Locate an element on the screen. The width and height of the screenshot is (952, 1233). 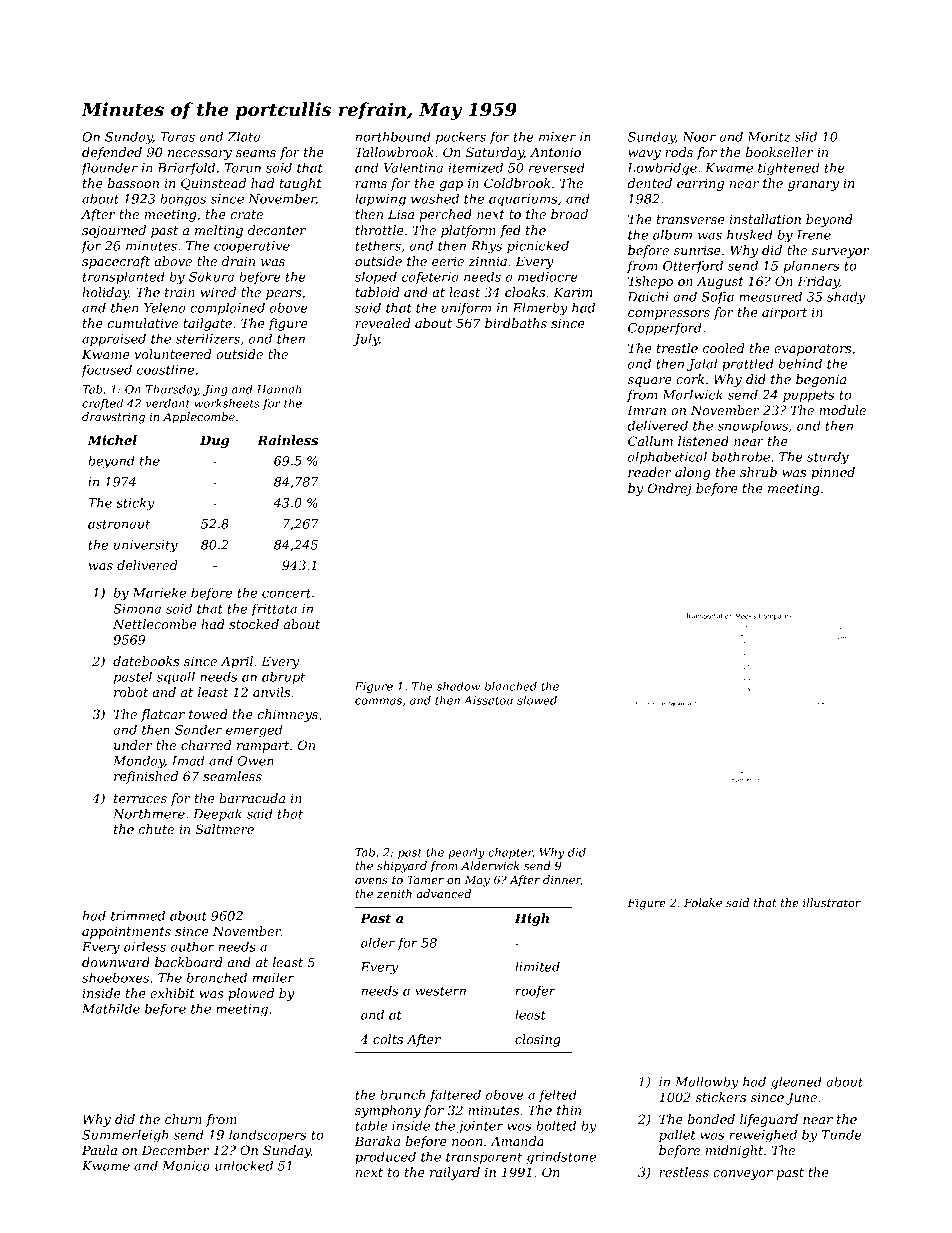
author is located at coordinates (192, 946).
